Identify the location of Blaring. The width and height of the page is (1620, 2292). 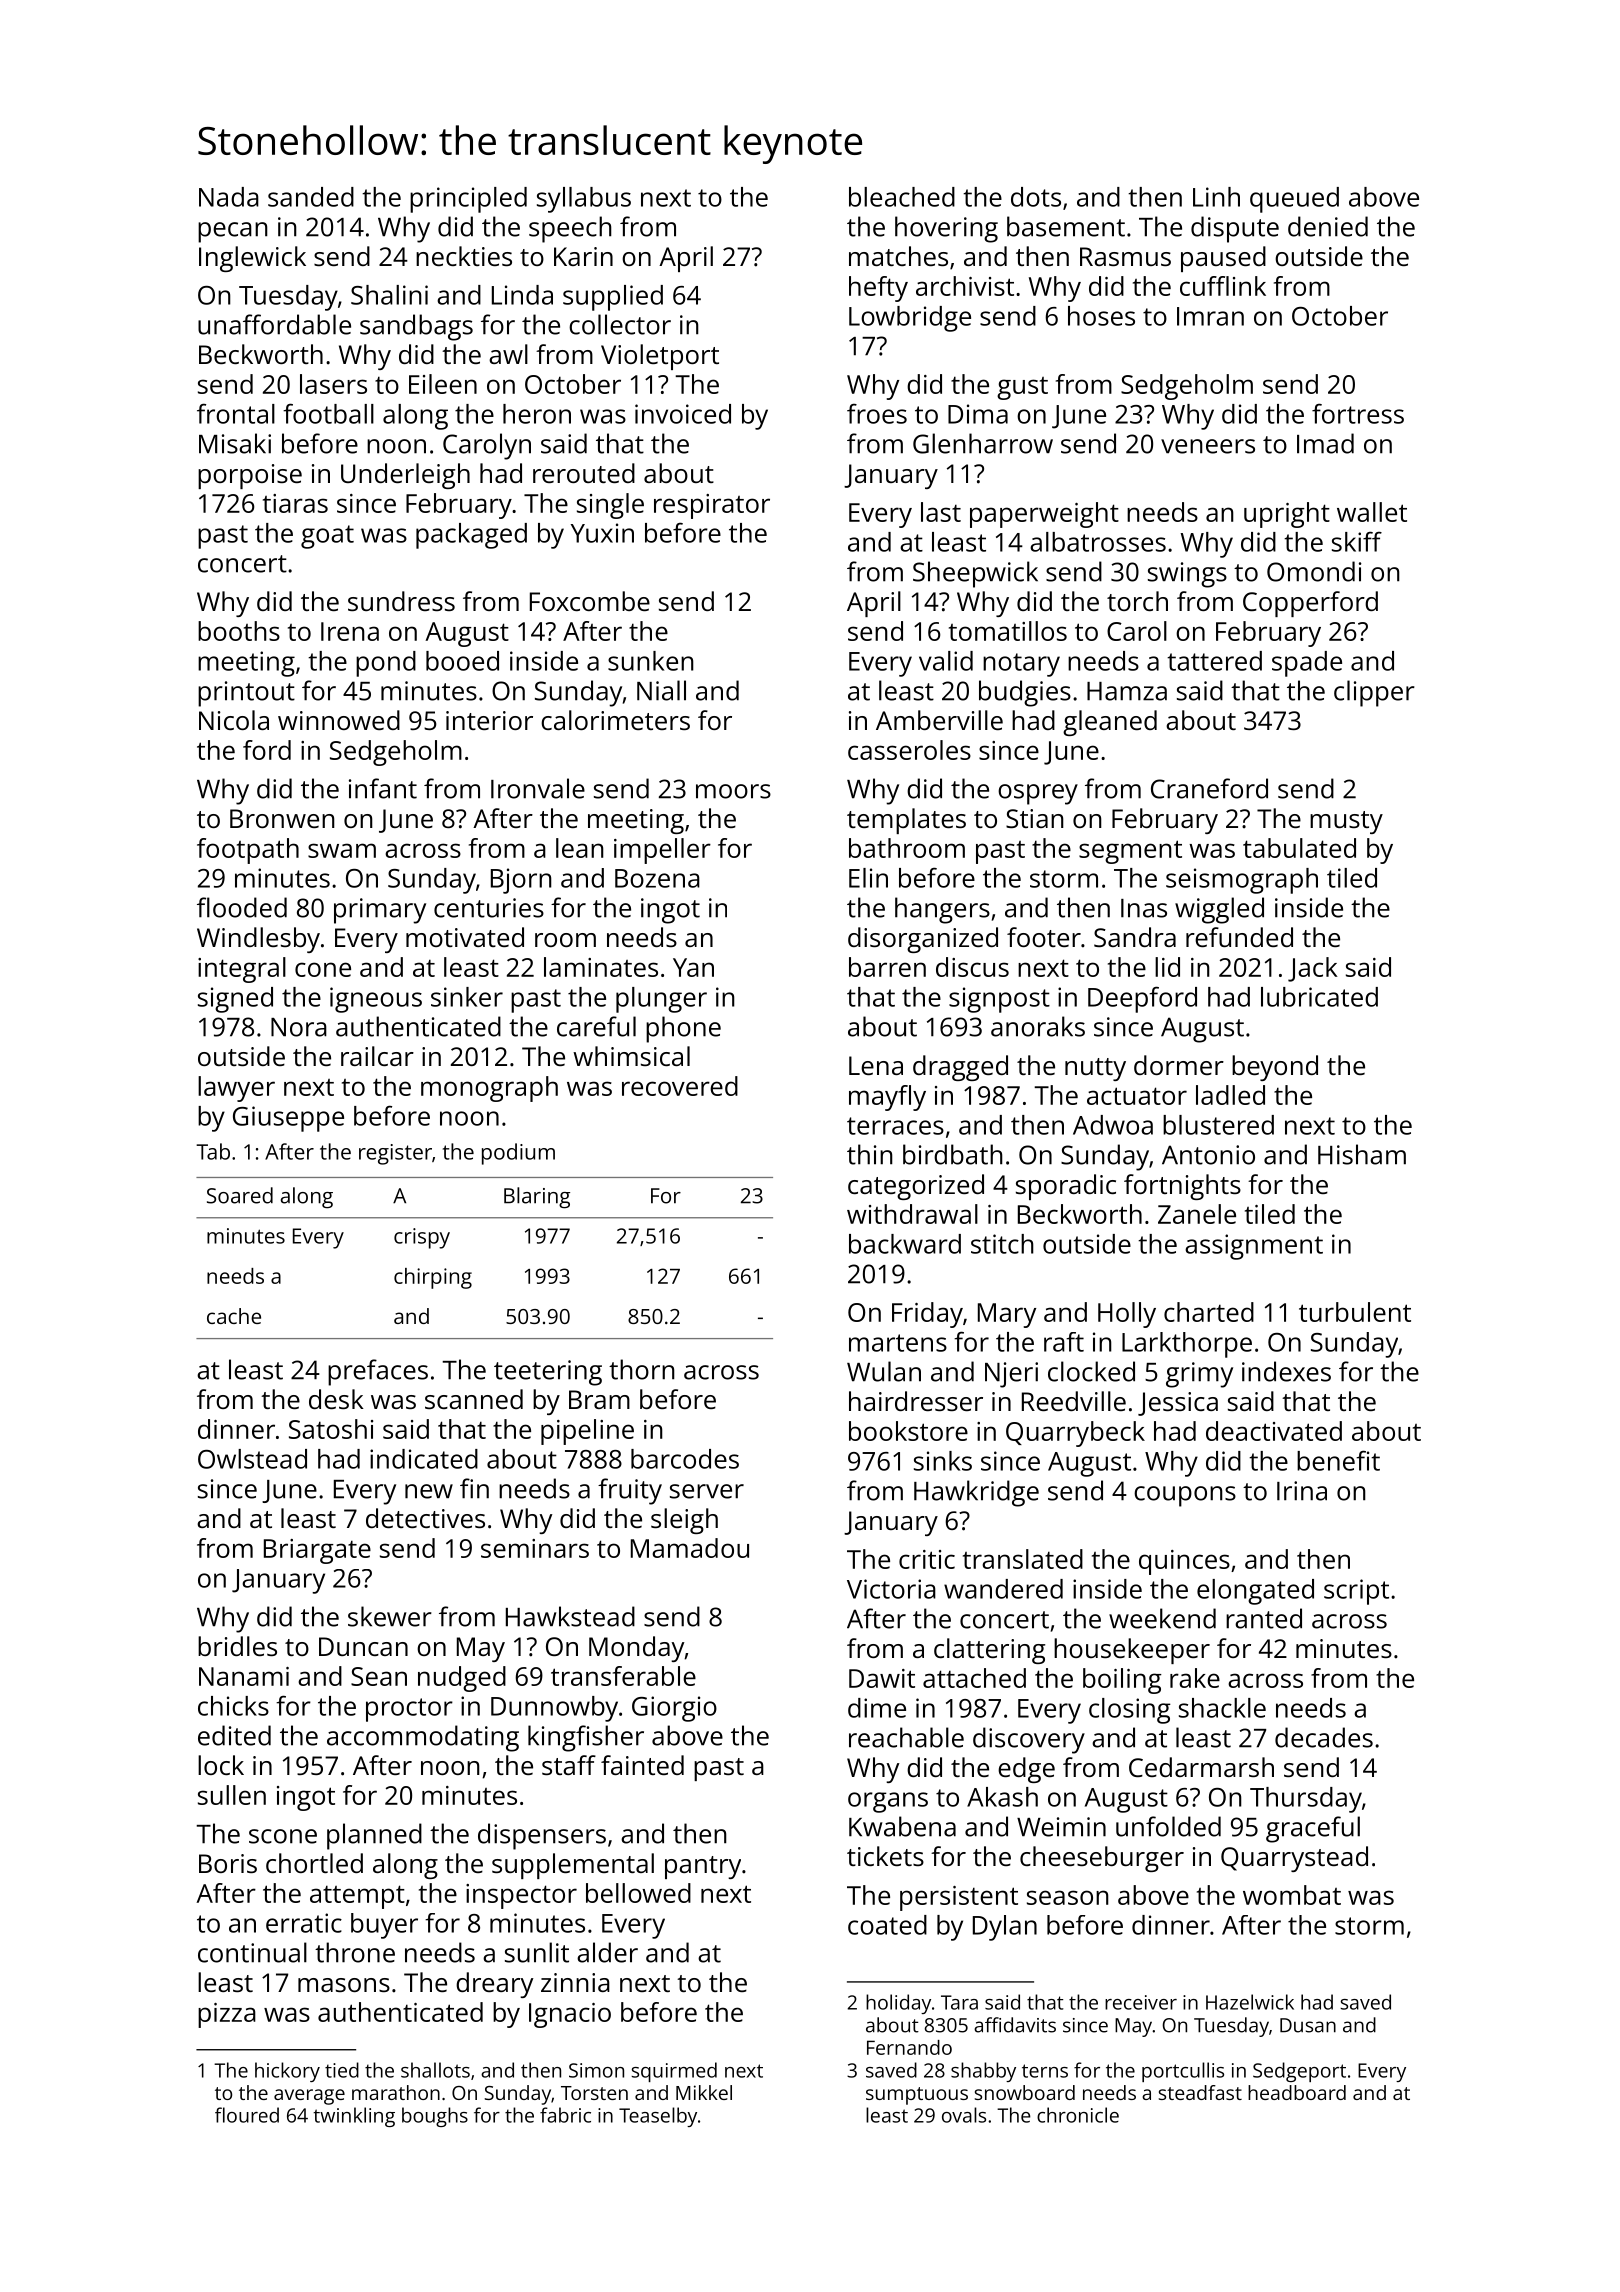
(537, 1198).
